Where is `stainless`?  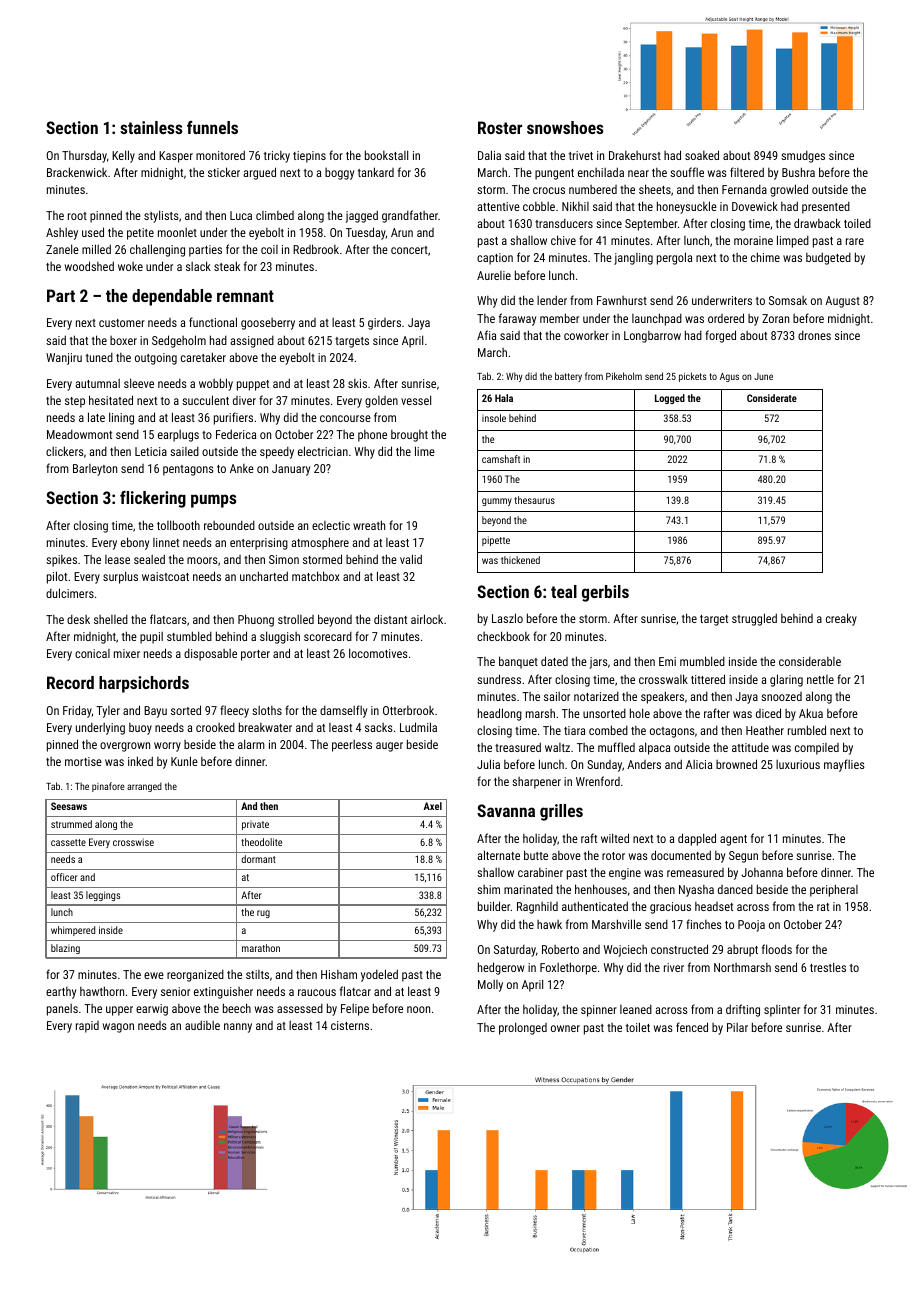 stainless is located at coordinates (151, 127).
